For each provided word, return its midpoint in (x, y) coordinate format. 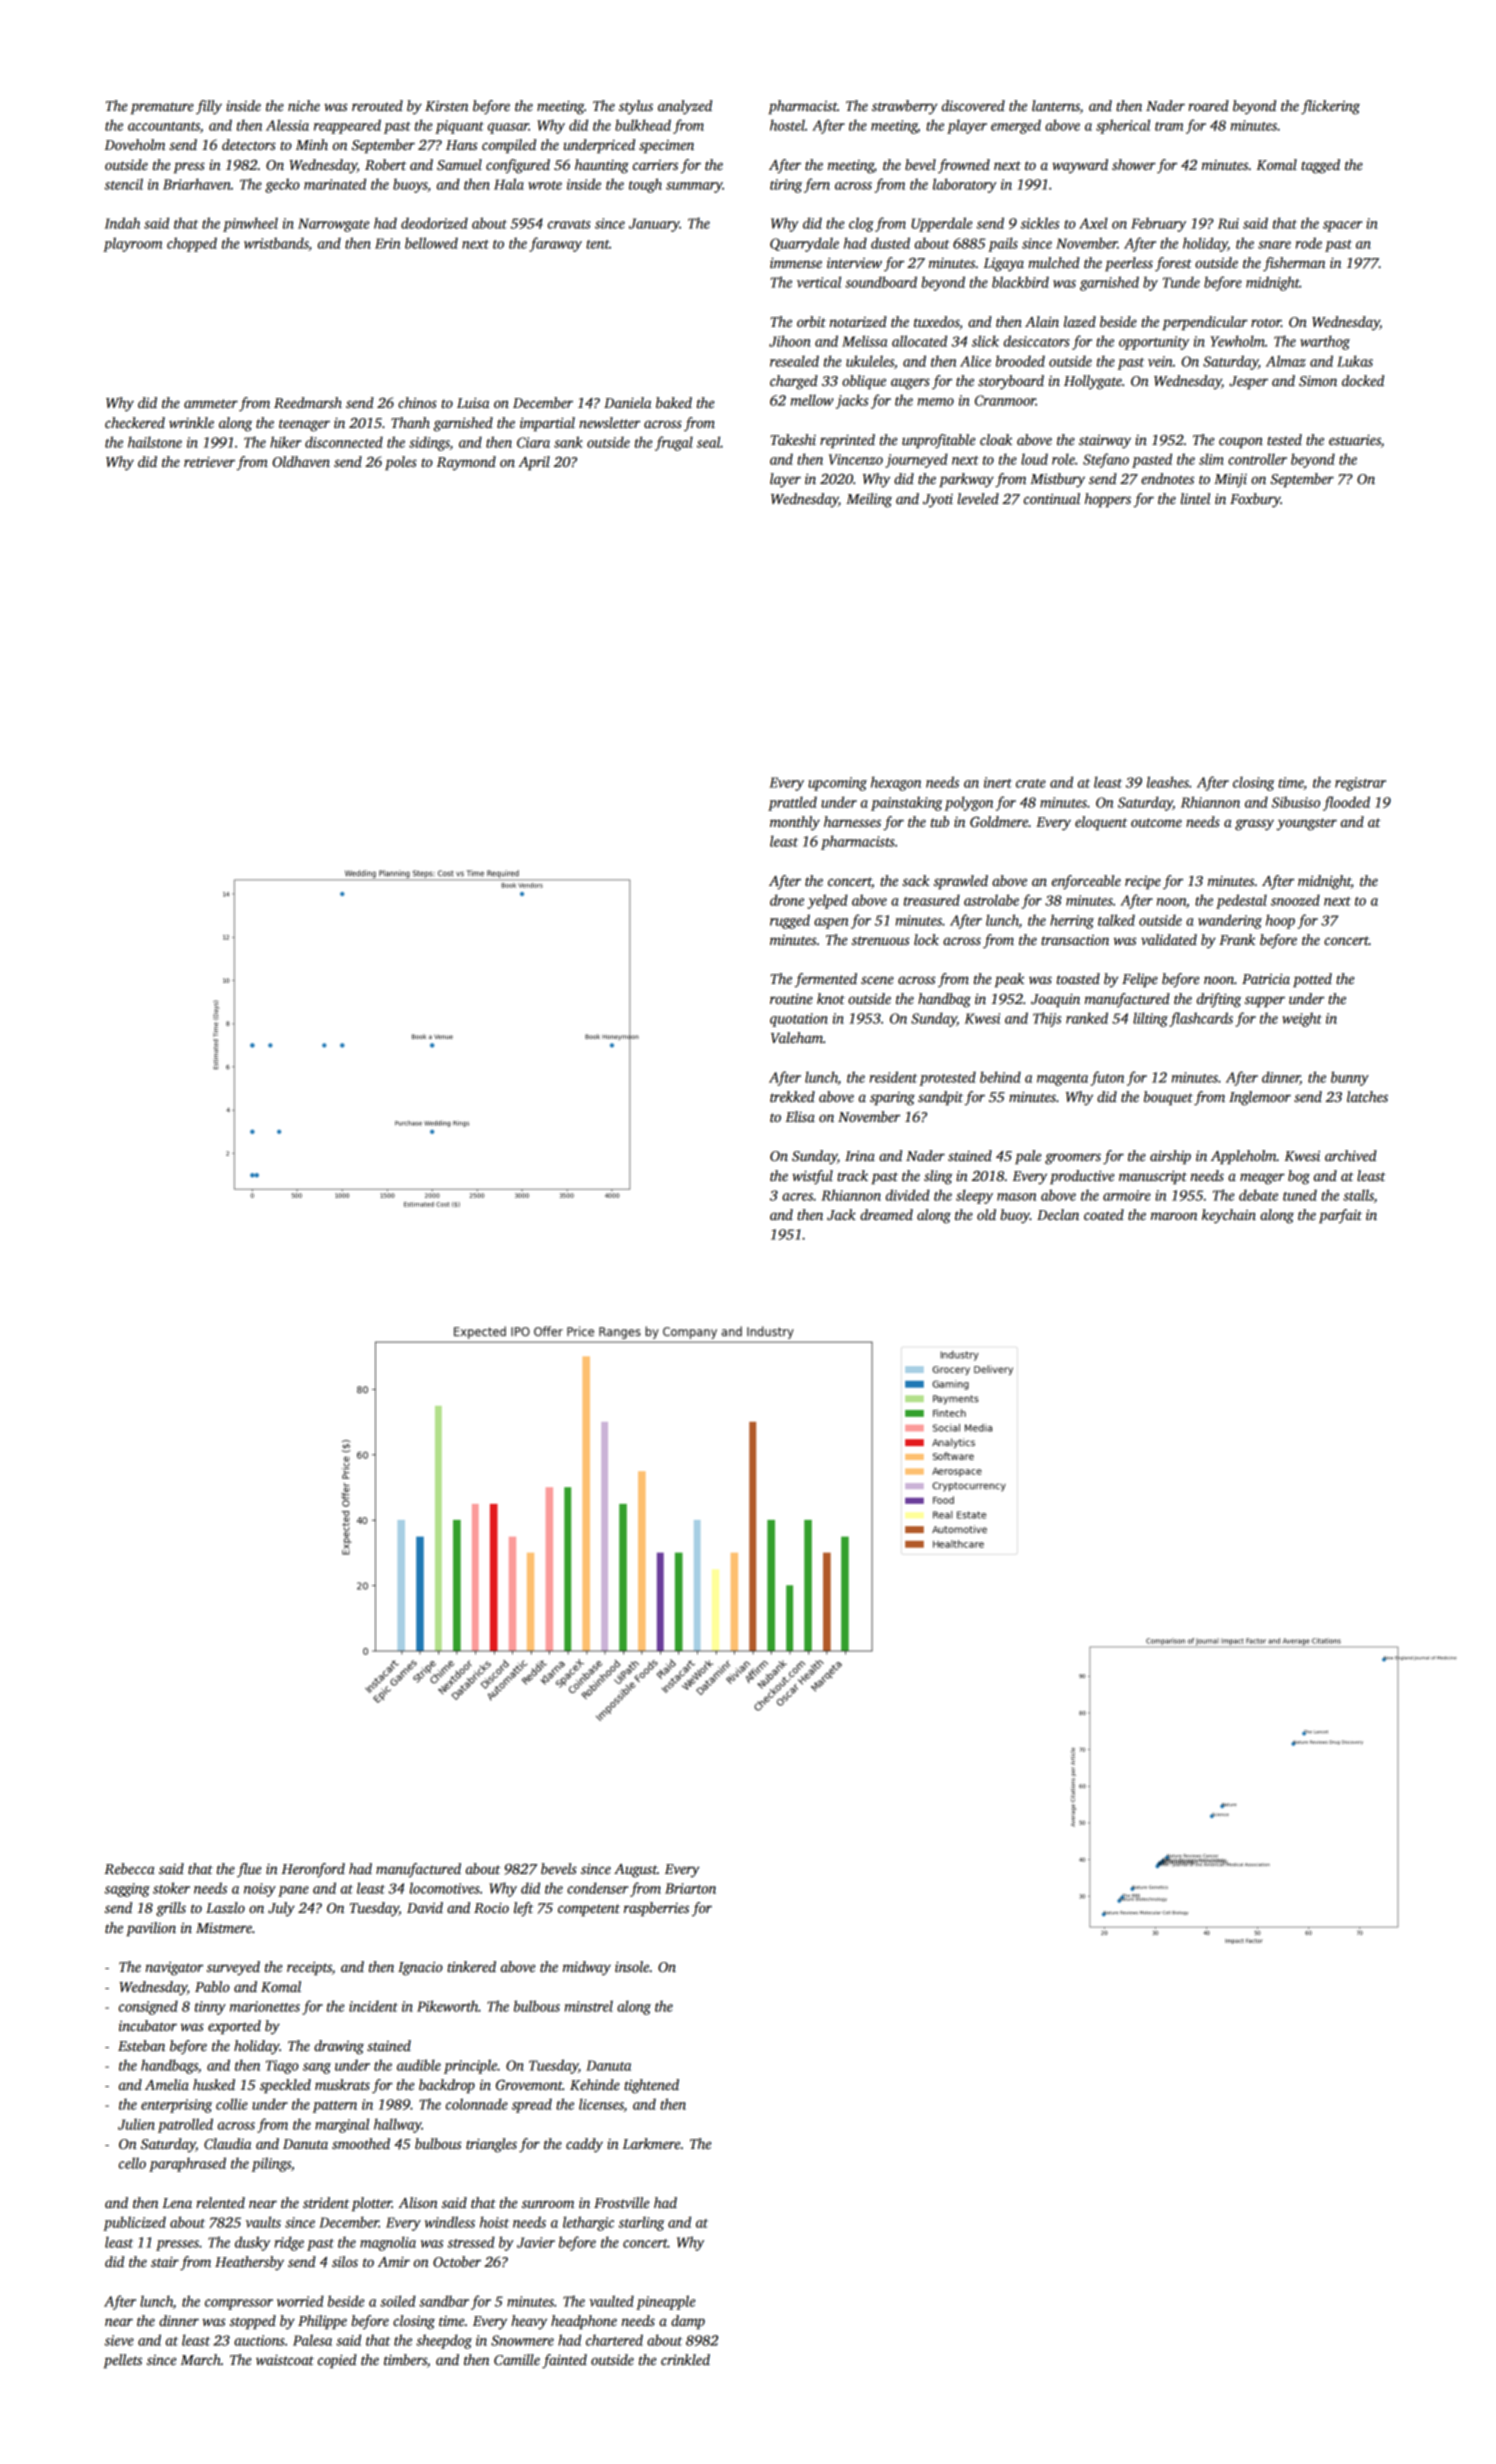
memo (936, 402)
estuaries (1355, 439)
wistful (812, 1177)
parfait (1340, 1216)
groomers (1073, 1159)
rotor (1266, 322)
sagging (127, 1890)
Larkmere (651, 2143)
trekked (792, 1096)
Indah (122, 223)
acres (797, 1197)
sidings (429, 443)
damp (688, 2322)
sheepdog (444, 2341)
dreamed (886, 1214)
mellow (812, 400)
